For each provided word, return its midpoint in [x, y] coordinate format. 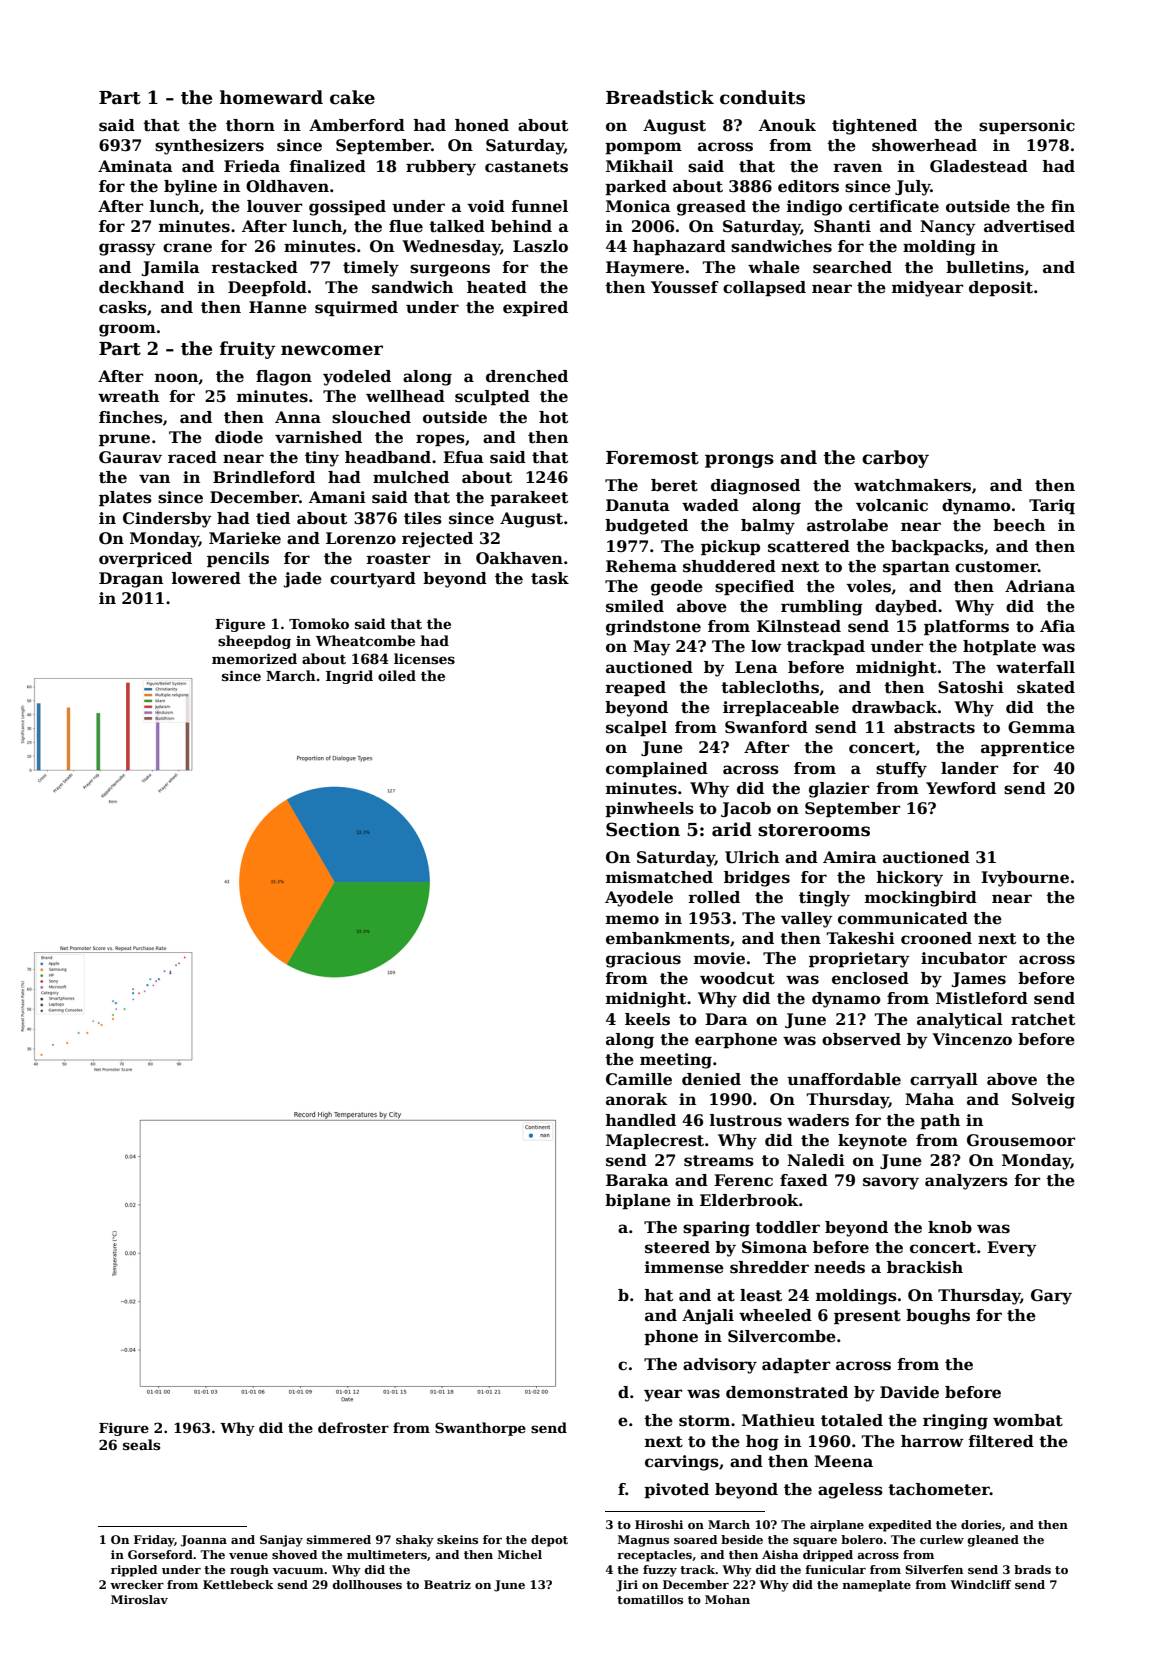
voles [868, 586]
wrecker [137, 1584]
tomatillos [650, 1599]
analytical [960, 1021]
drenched [527, 376]
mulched [411, 477]
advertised [1029, 226]
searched [852, 267]
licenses [424, 658]
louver [274, 206]
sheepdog [254, 642]
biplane [638, 1201]
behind [521, 226]
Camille [639, 1079]
